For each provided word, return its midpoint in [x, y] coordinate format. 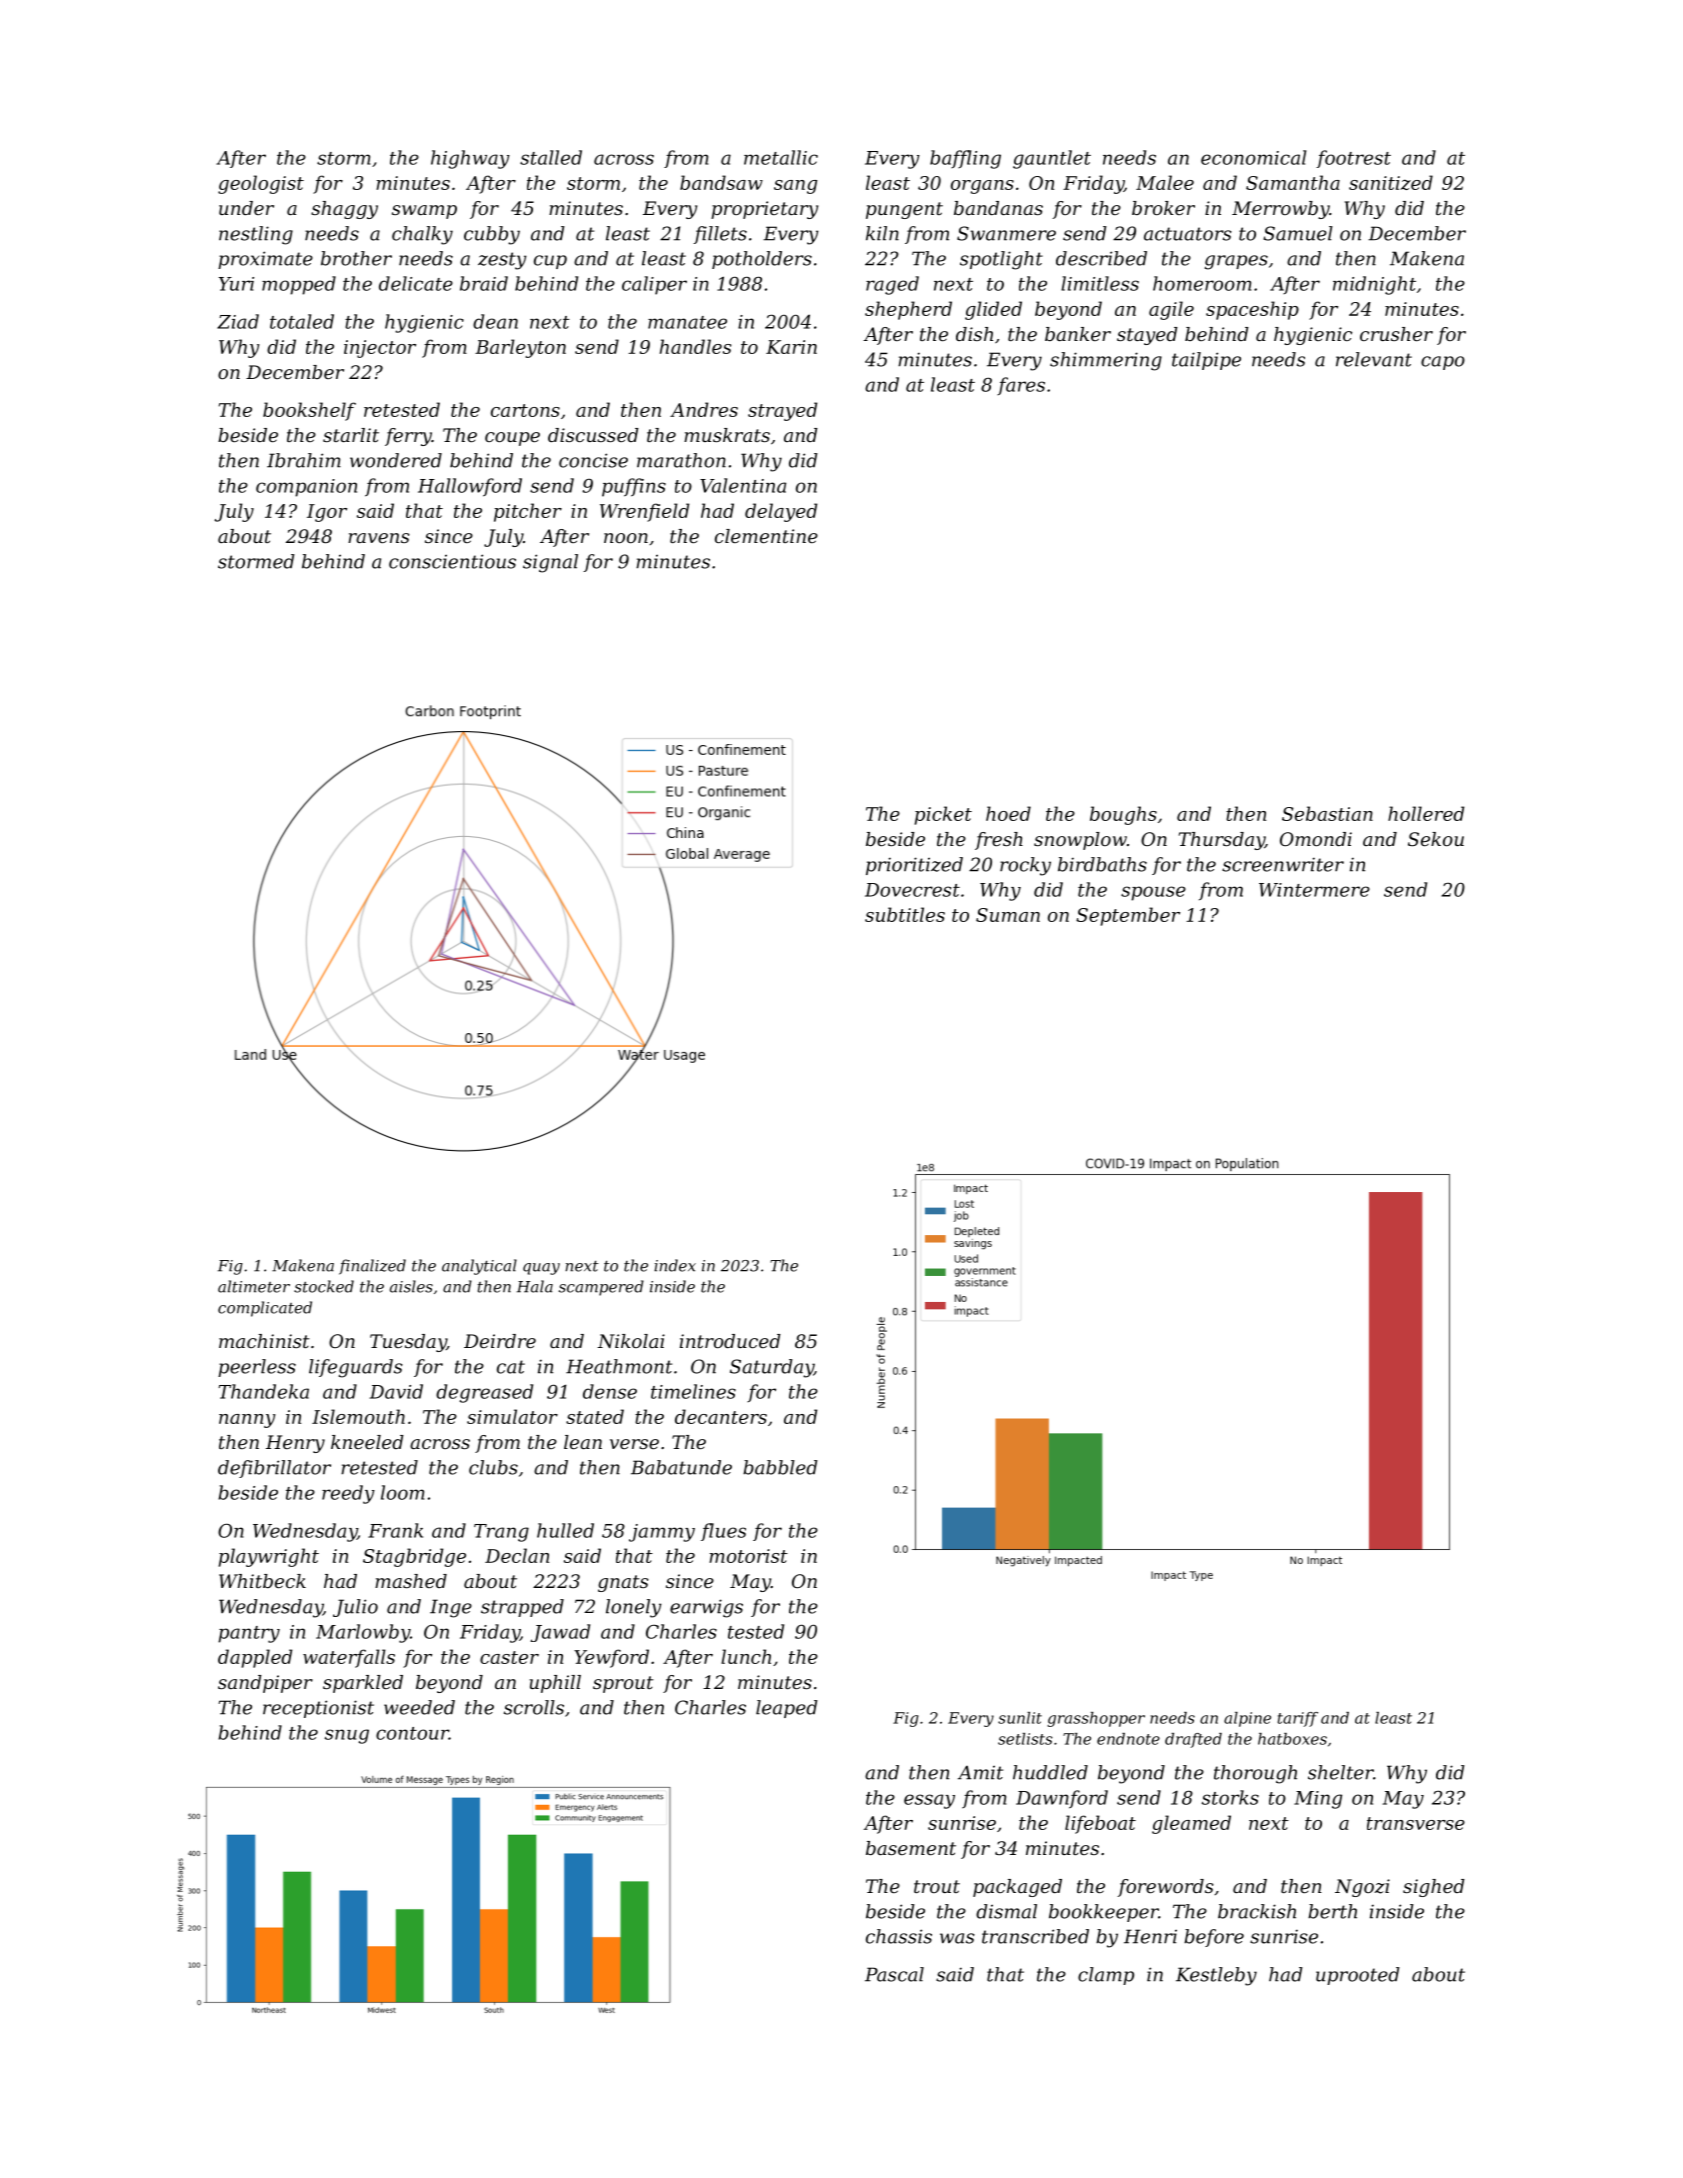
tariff [1298, 1719]
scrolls [534, 1707]
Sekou [1436, 839]
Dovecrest [912, 890]
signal [550, 563]
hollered [1426, 813]
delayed [781, 512]
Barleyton [520, 348]
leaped [787, 1709]
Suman [1008, 915]
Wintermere [1314, 890]
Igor [327, 513]
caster [509, 1657]
